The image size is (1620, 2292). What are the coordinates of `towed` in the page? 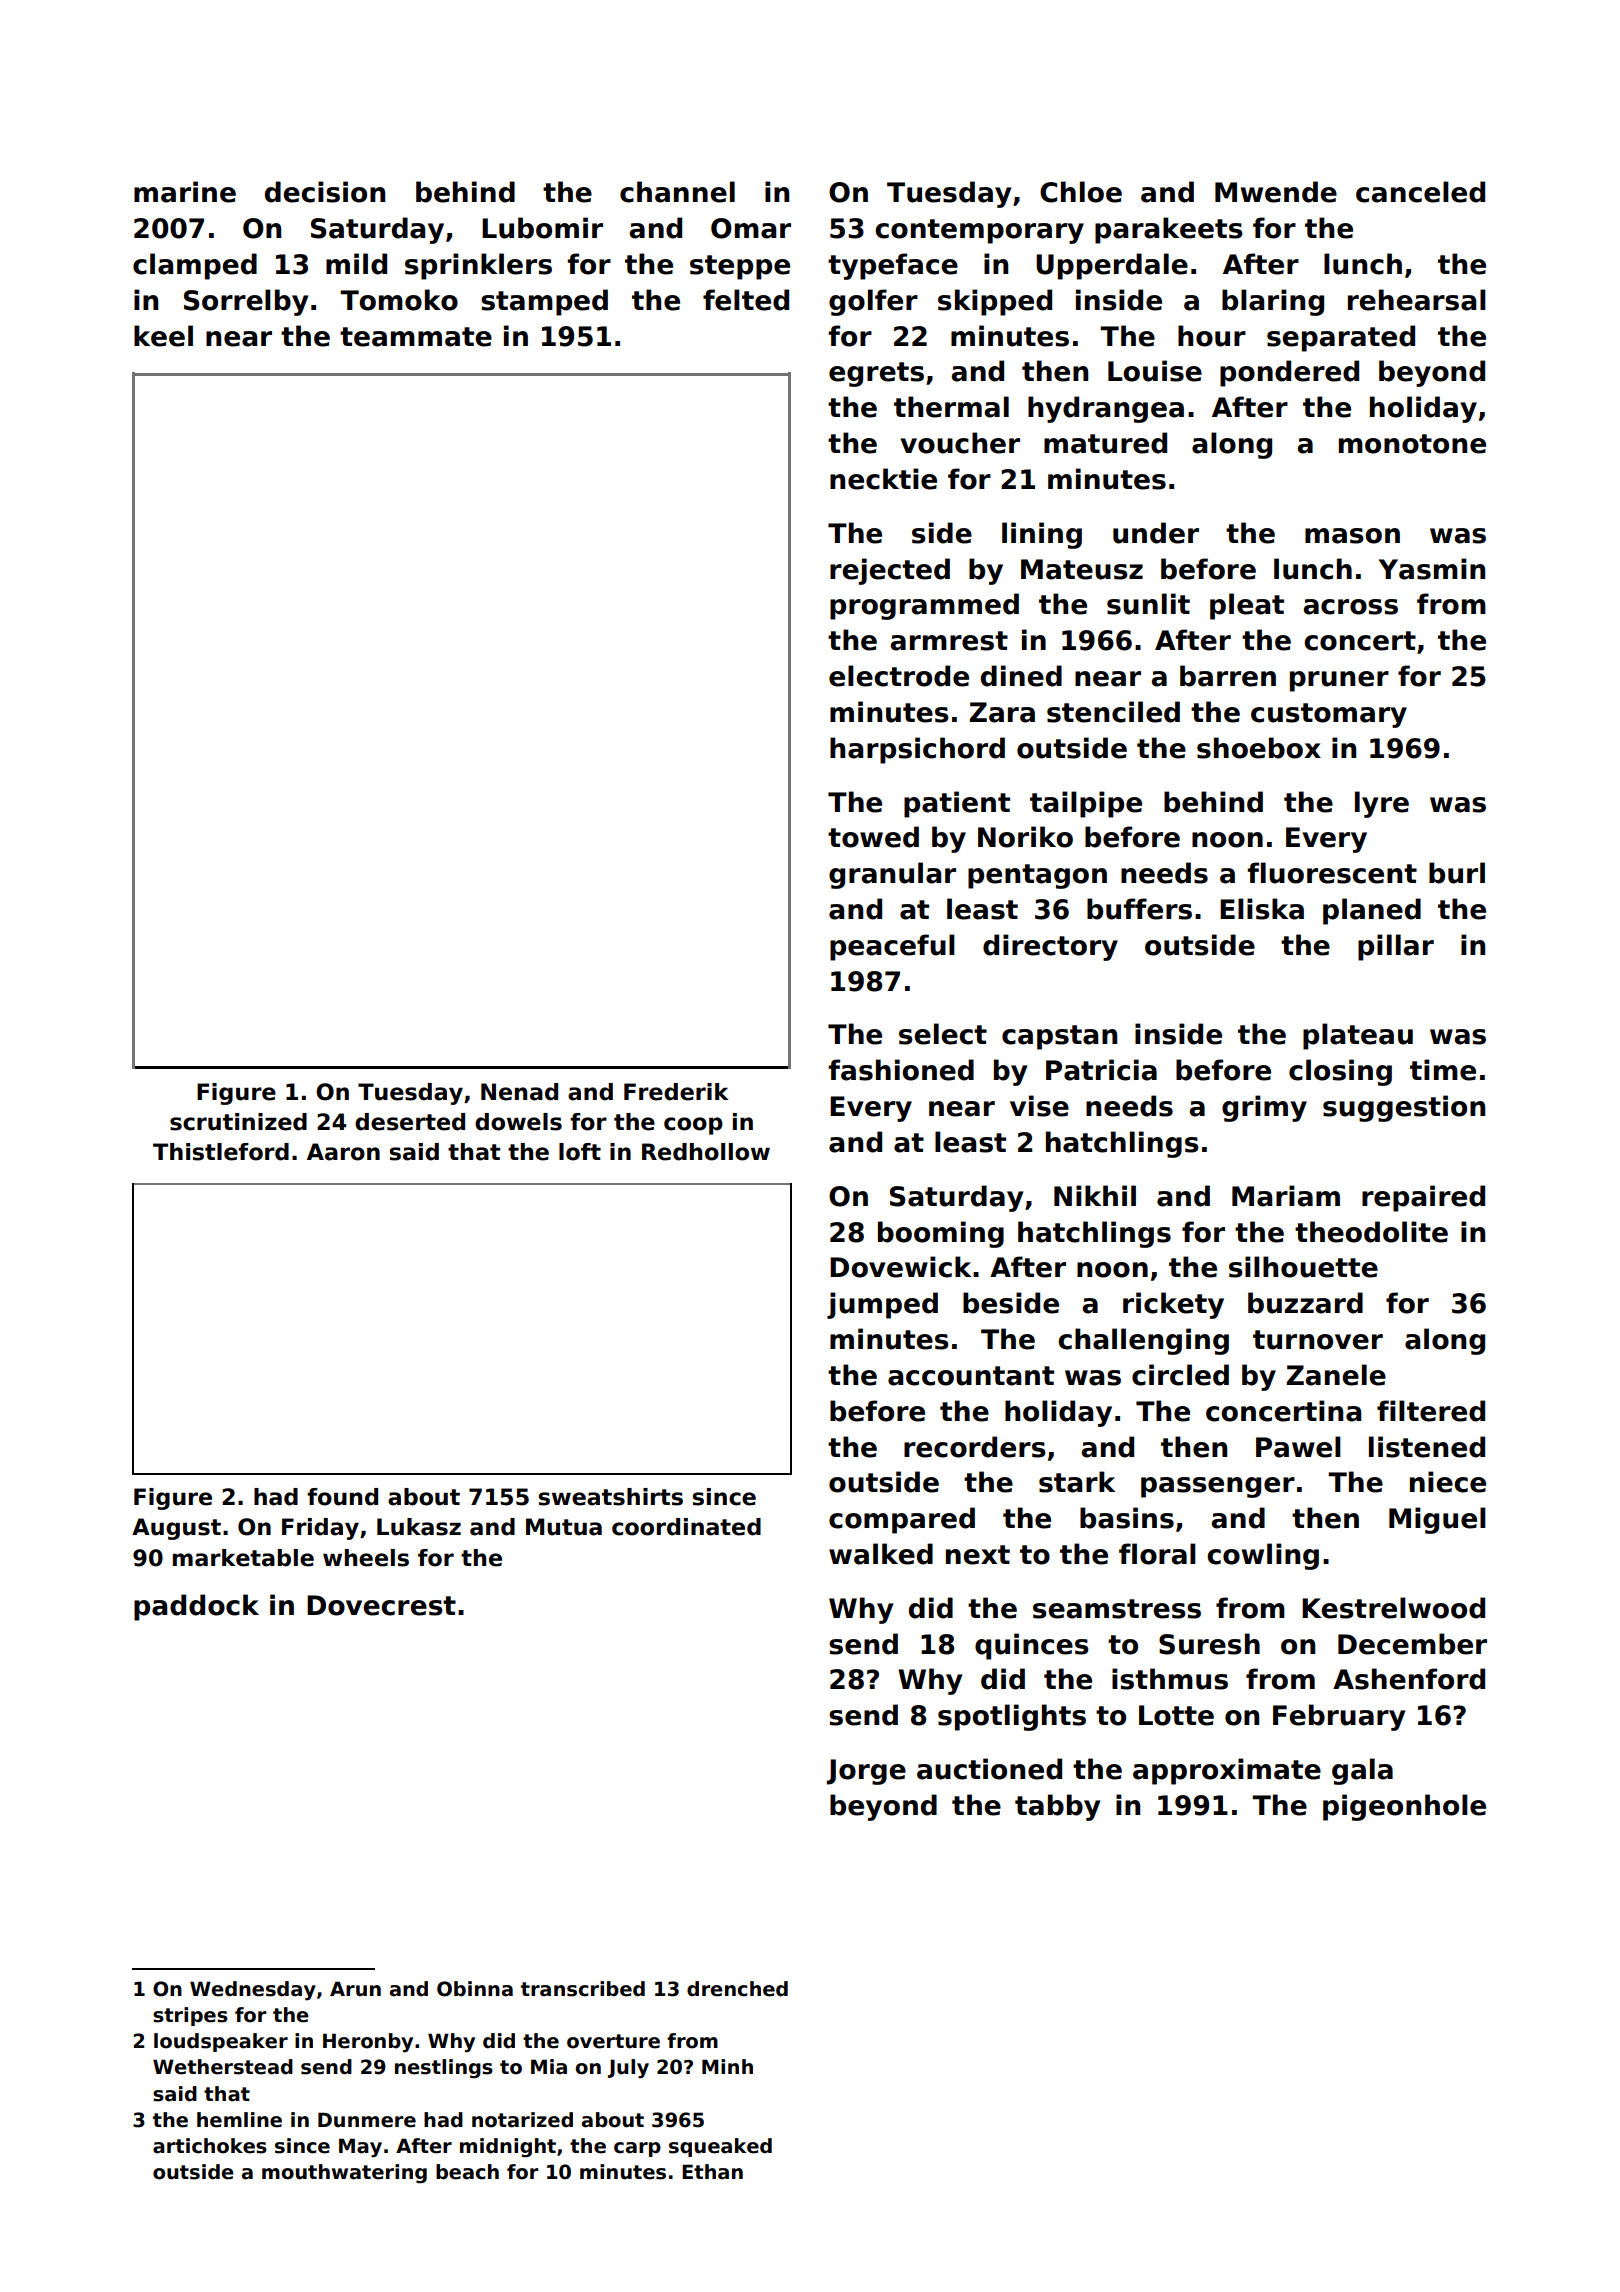 It's located at (873, 837).
